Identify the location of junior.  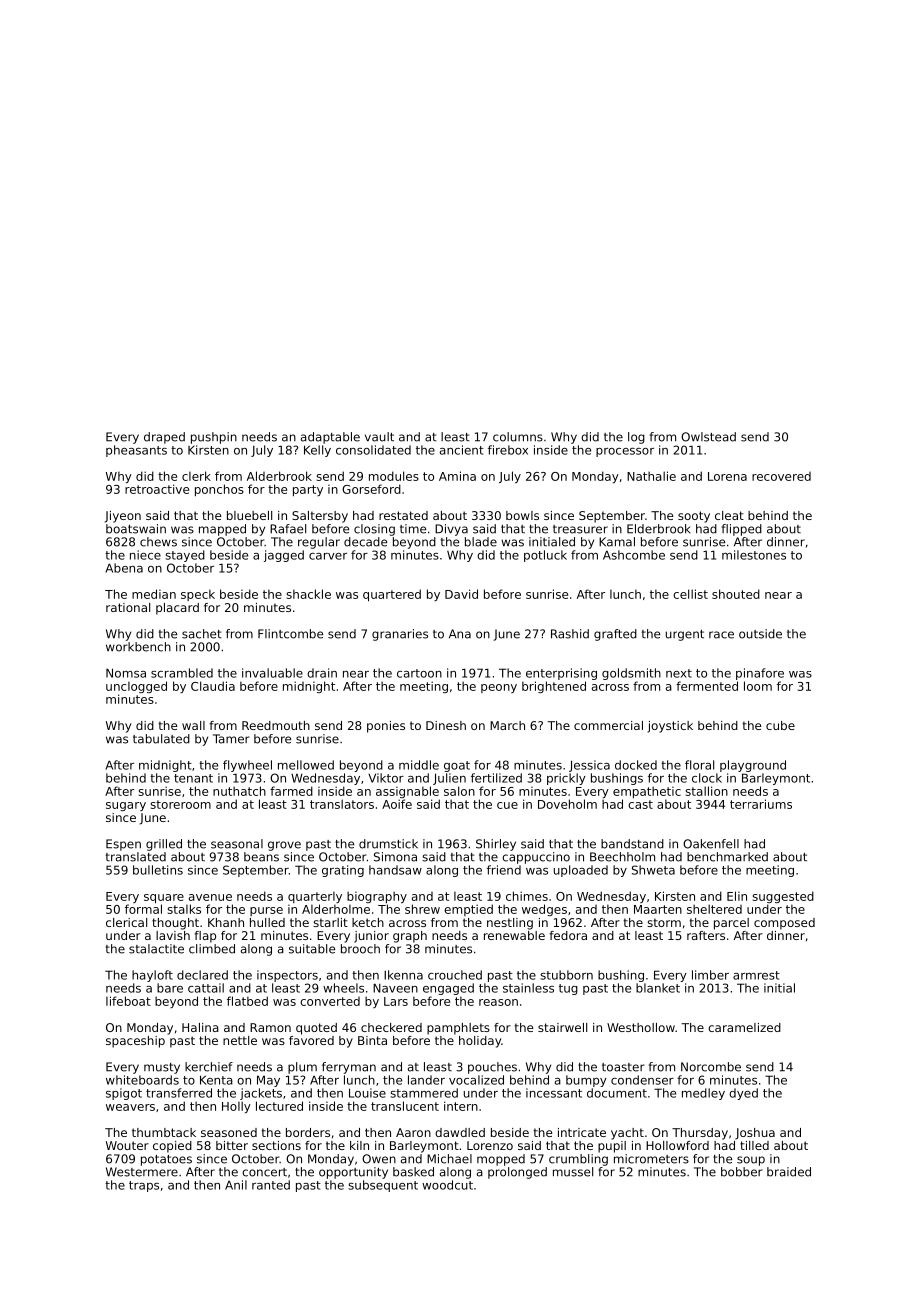
(371, 937).
